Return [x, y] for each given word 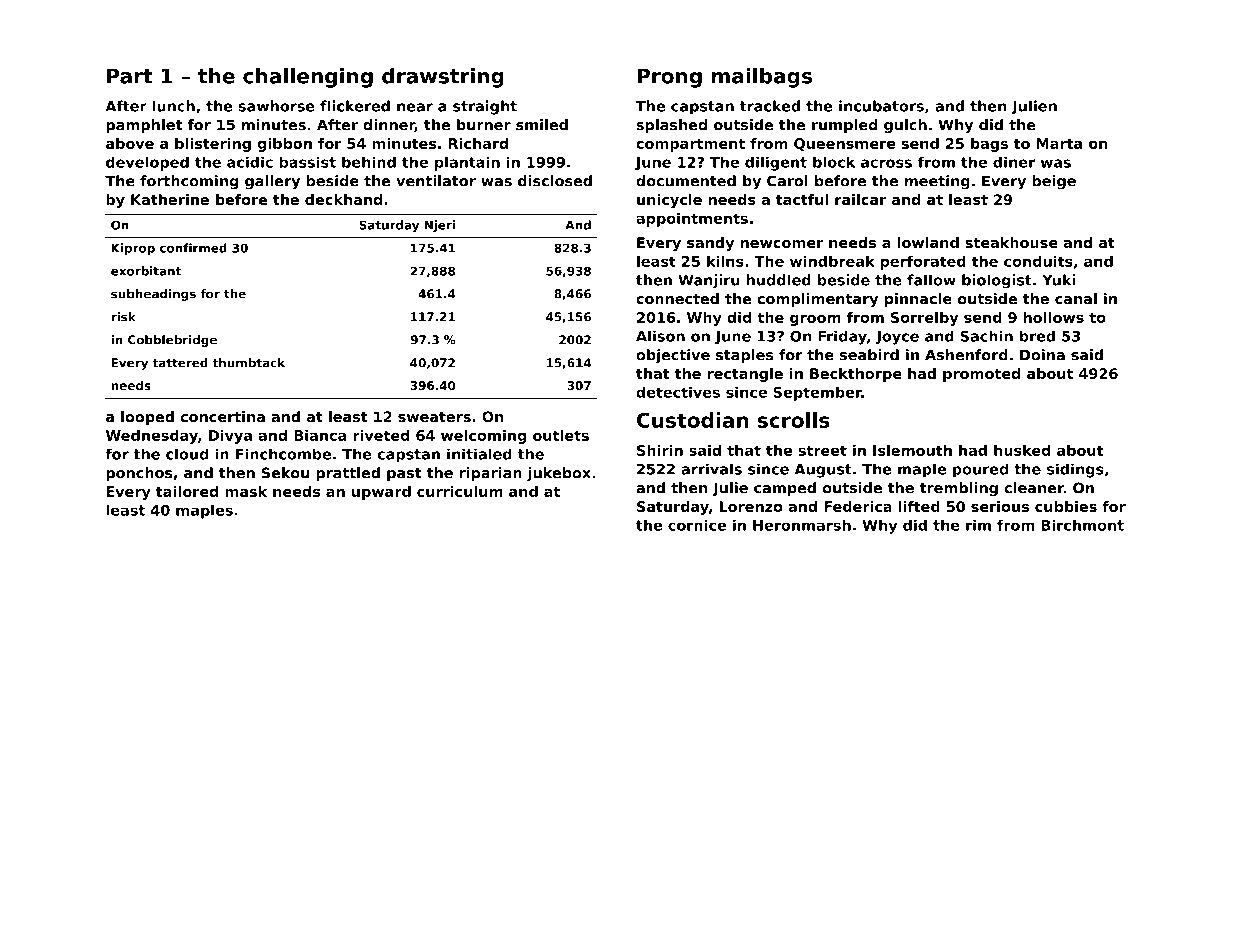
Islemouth [912, 450]
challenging [308, 78]
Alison [660, 336]
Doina [1042, 355]
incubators [881, 106]
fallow [931, 280]
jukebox [559, 474]
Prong [670, 78]
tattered [180, 363]
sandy [710, 244]
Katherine [170, 199]
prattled [348, 474]
